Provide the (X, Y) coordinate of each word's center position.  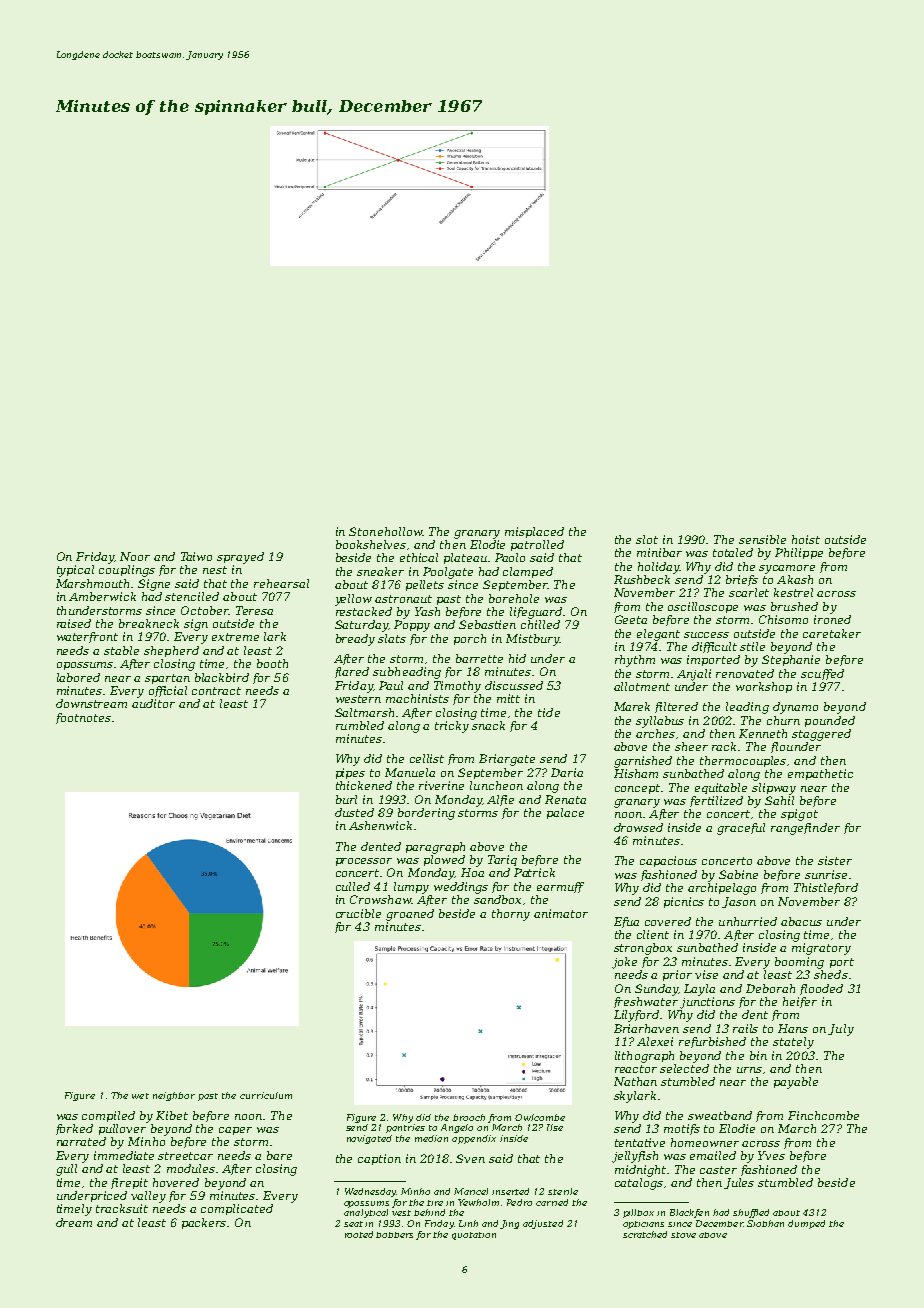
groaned (410, 915)
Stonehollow (385, 531)
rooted (359, 1234)
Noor (135, 556)
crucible (358, 913)
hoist (806, 539)
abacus (801, 921)
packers (205, 1223)
